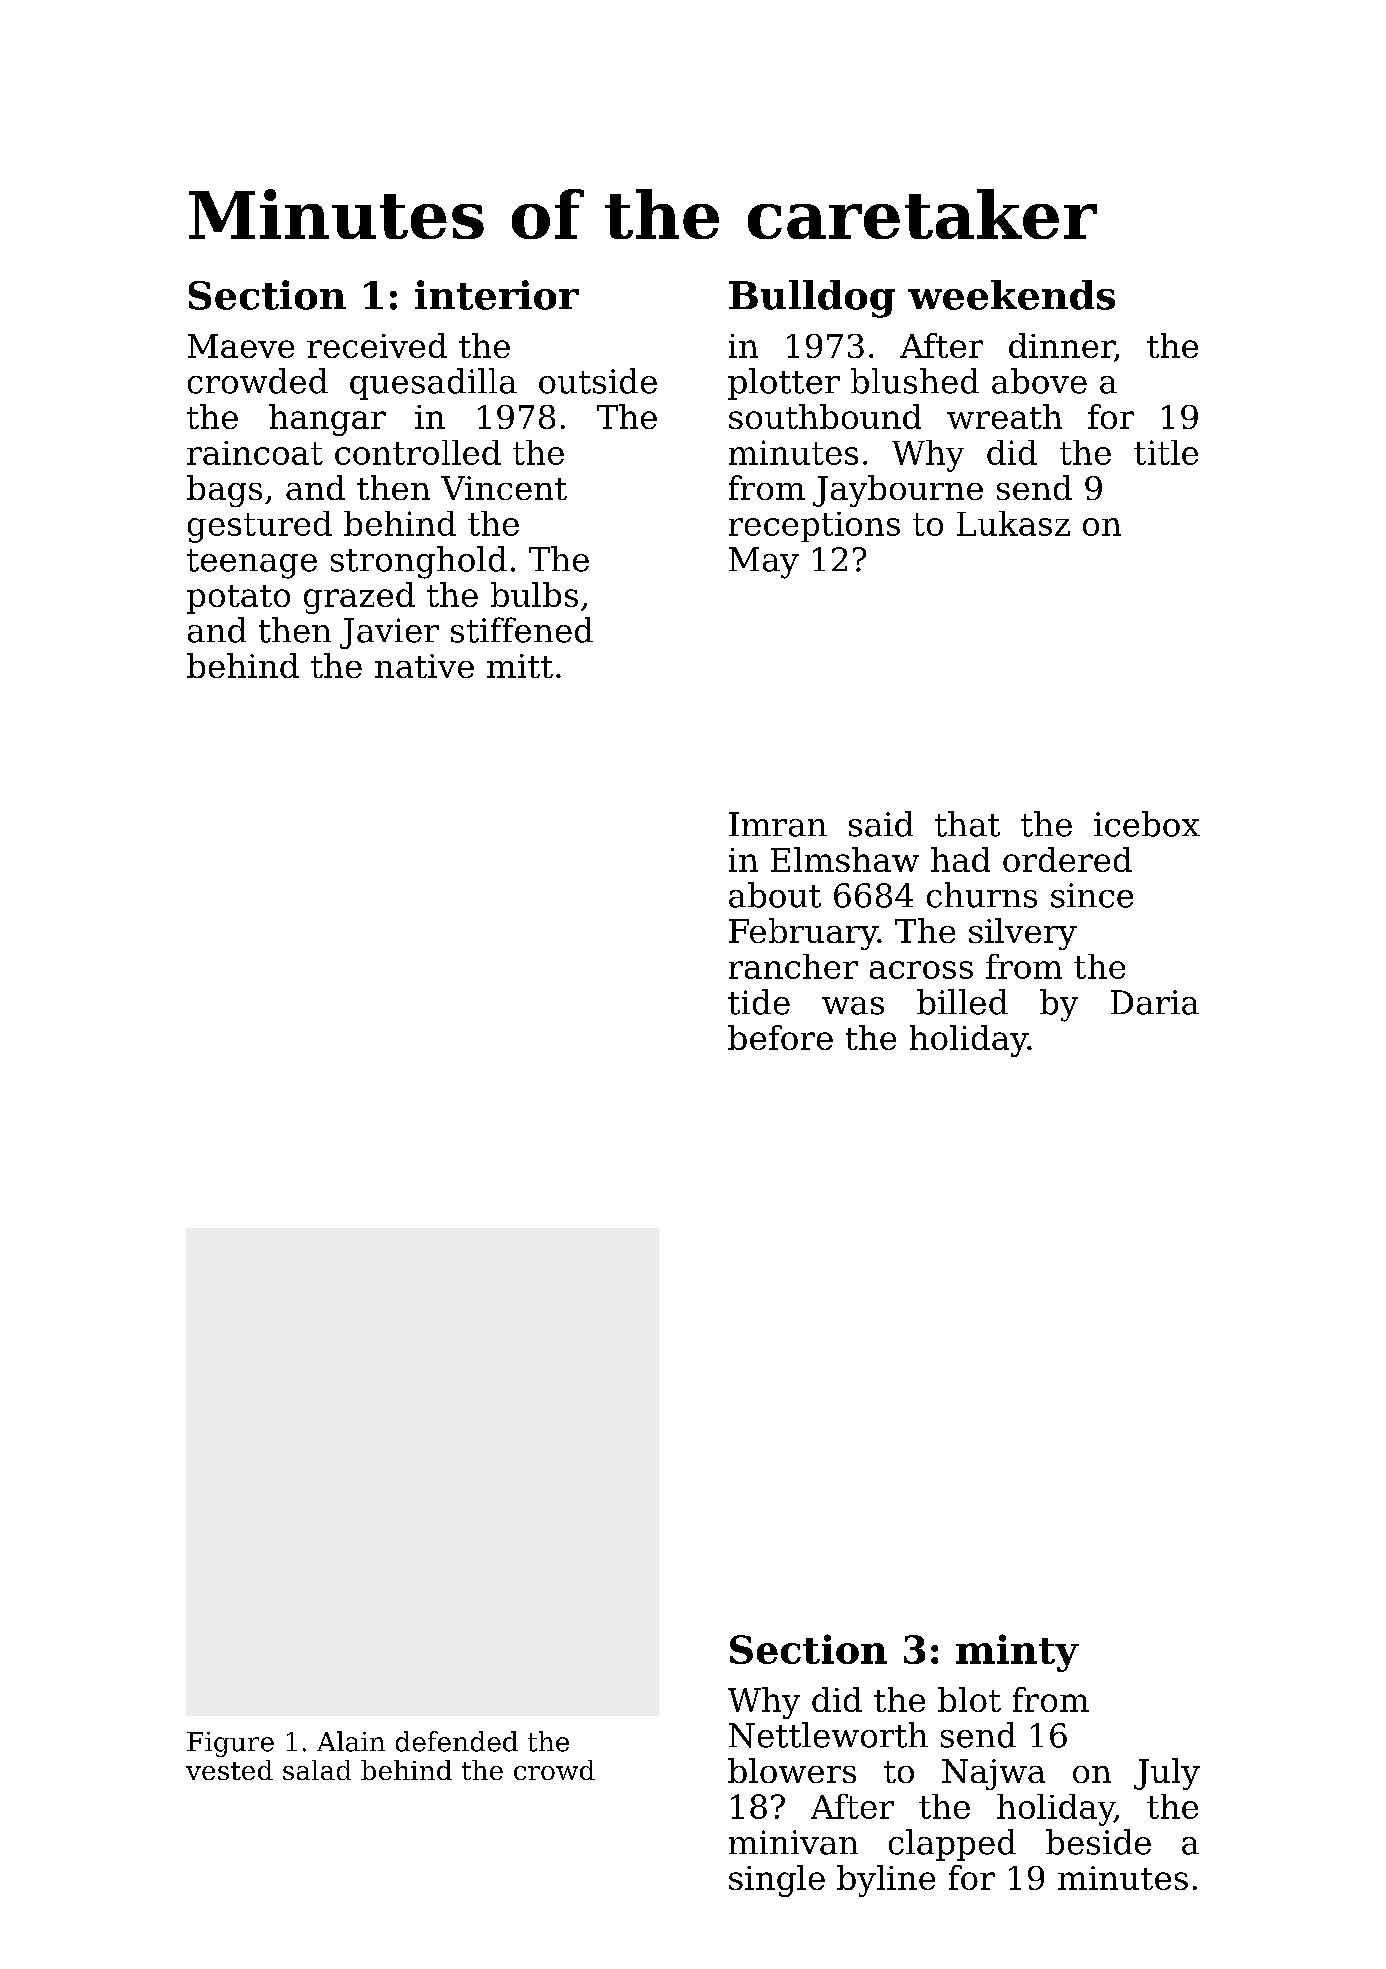  I want to click on minty, so click(1017, 1653).
